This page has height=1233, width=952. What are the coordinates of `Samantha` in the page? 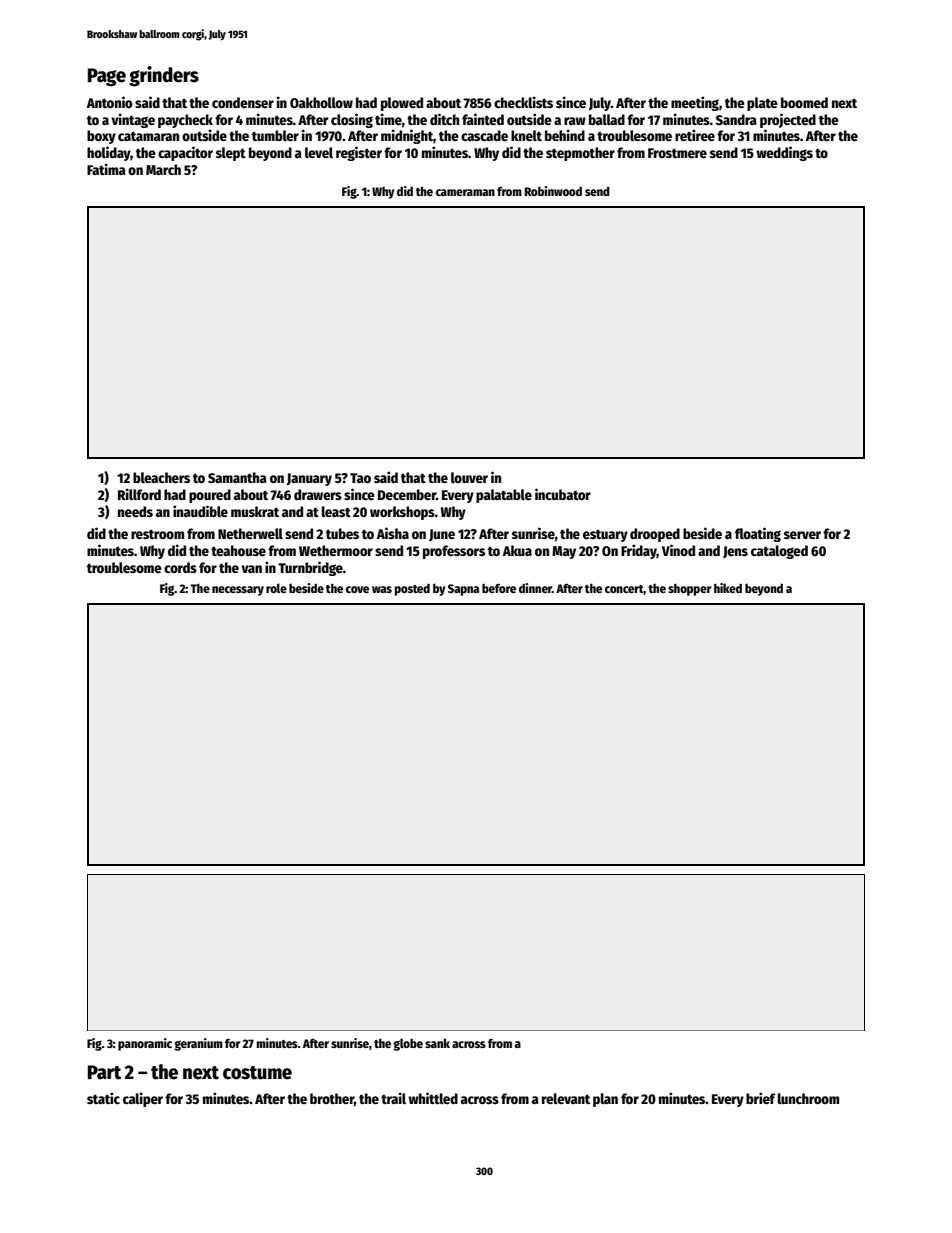 It's located at (237, 477).
